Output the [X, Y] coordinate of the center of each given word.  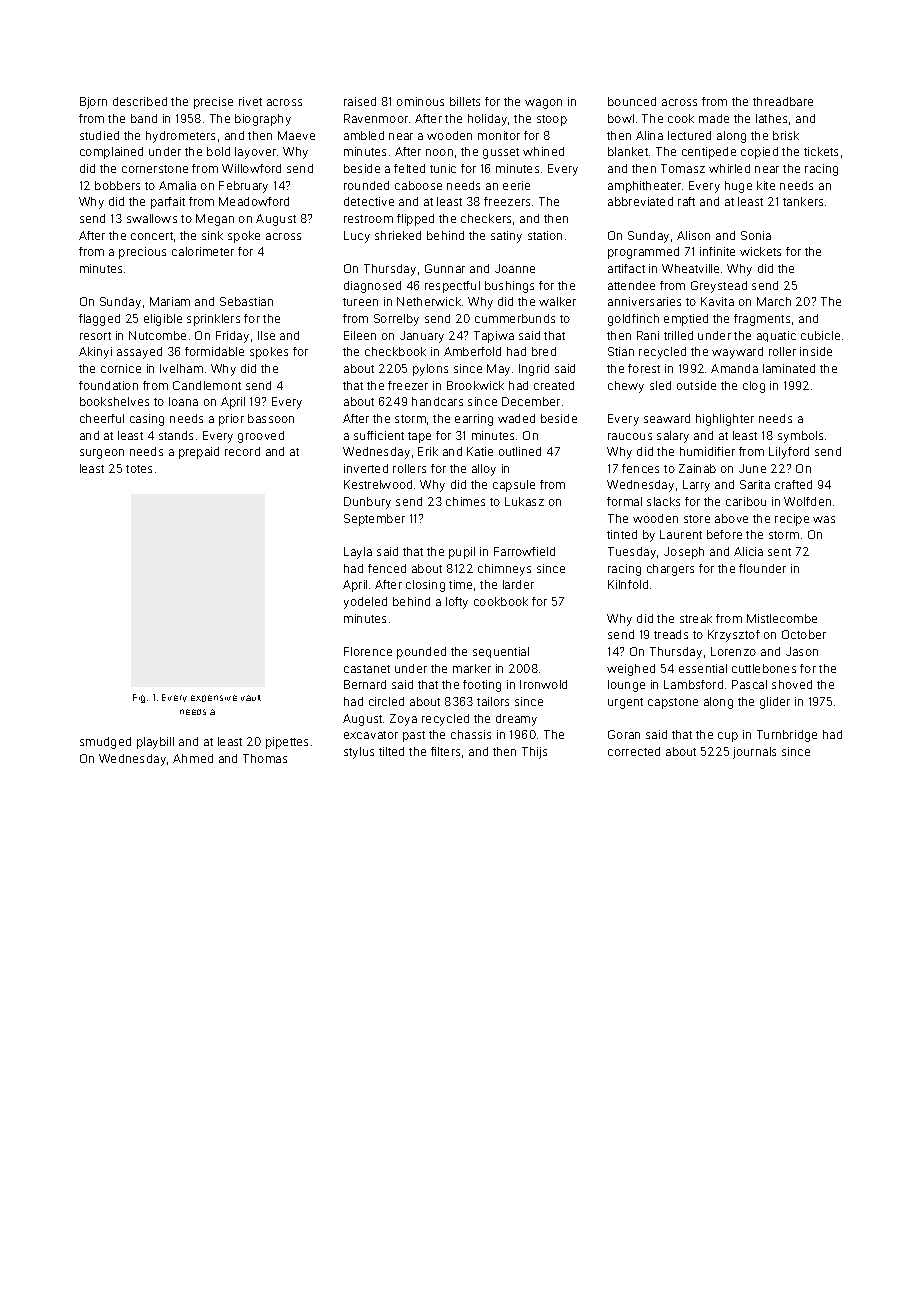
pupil [462, 553]
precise [213, 103]
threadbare [783, 101]
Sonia [756, 235]
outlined [520, 451]
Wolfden [807, 501]
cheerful [102, 418]
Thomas [265, 758]
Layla [358, 553]
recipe [792, 520]
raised [360, 101]
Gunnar [445, 268]
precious [142, 253]
